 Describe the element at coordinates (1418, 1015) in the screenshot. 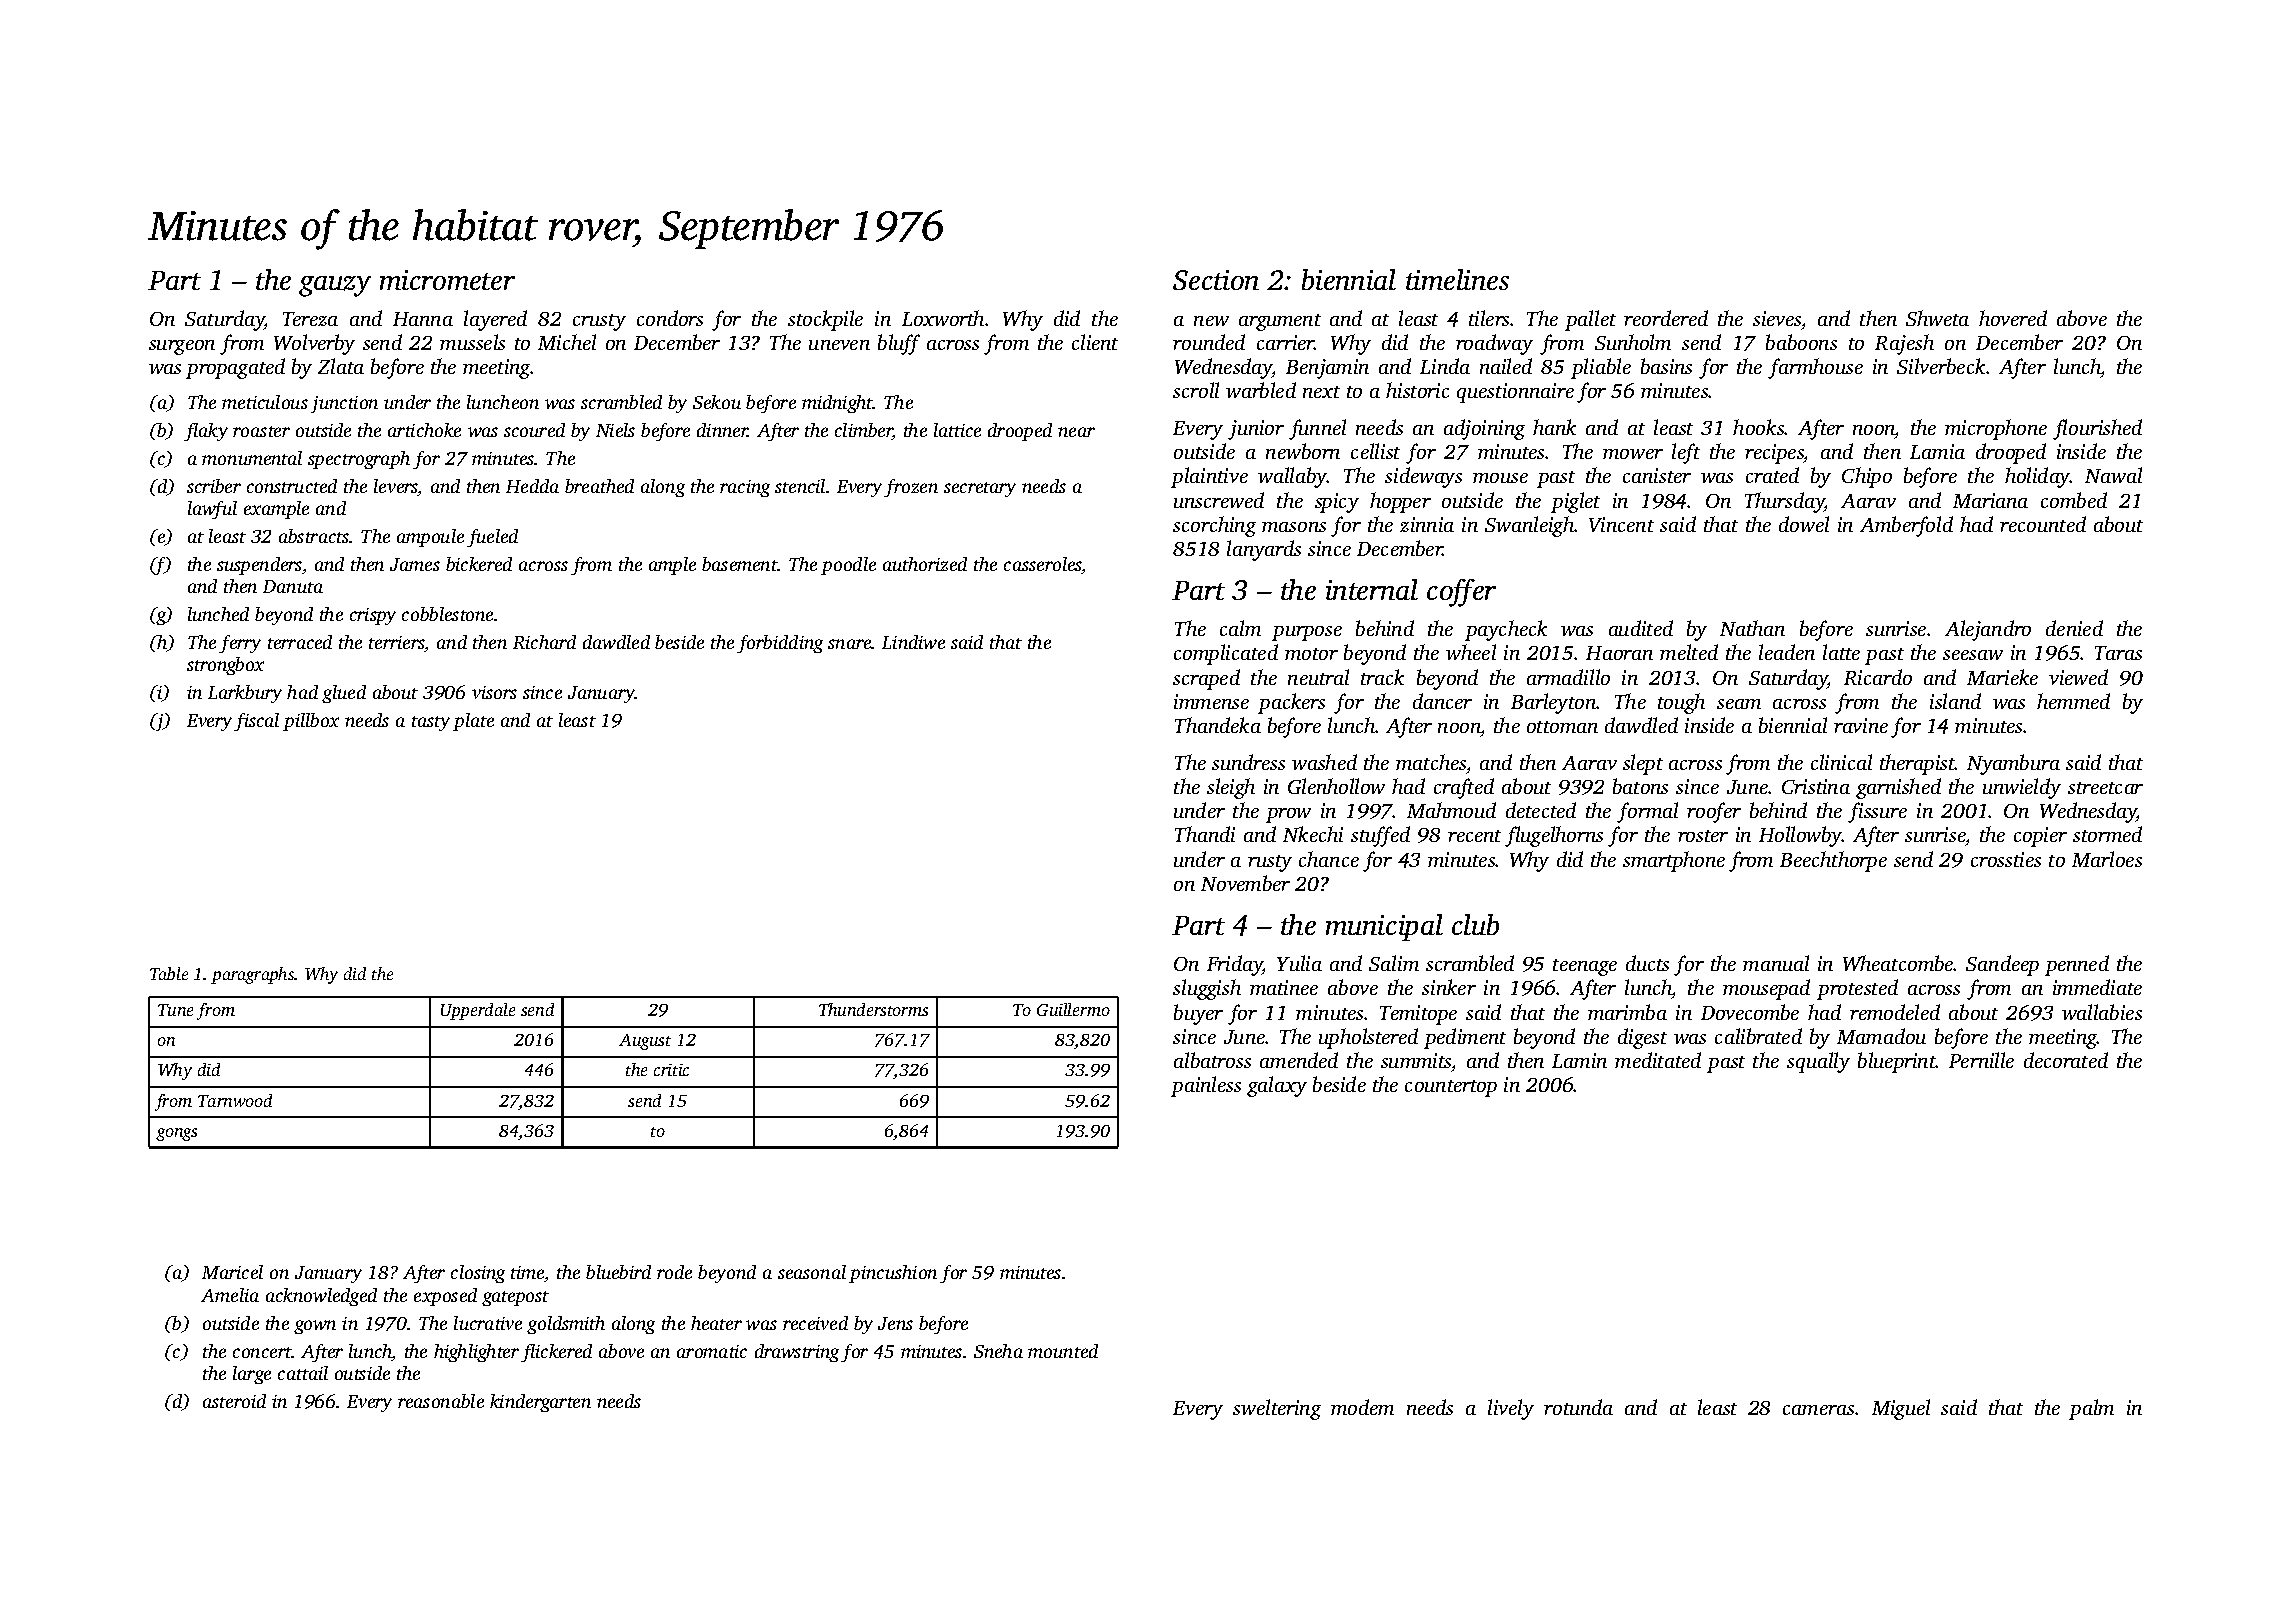

I see `Temitope` at that location.
